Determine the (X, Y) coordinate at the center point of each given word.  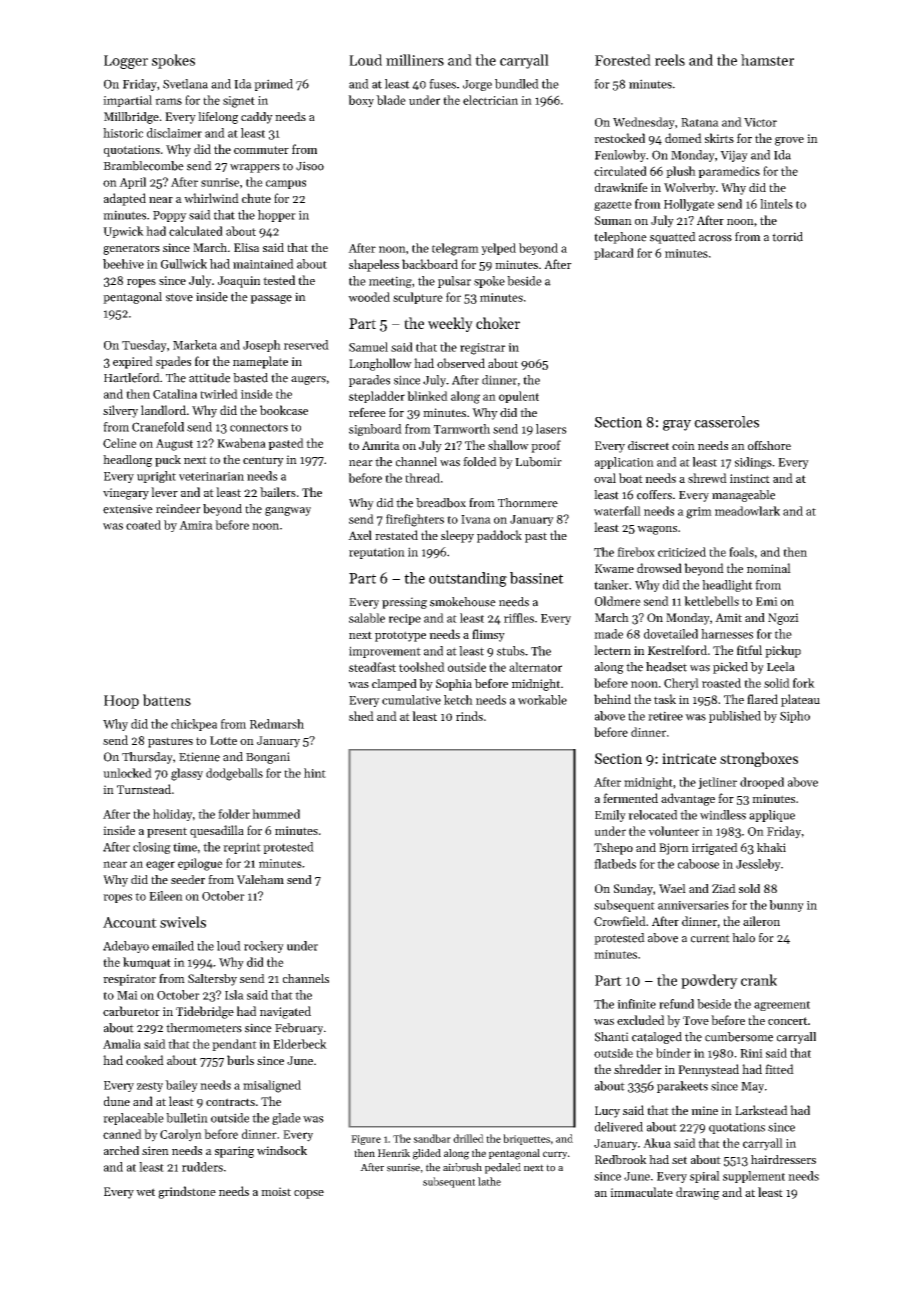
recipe (405, 619)
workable (542, 700)
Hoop (121, 702)
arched (121, 1150)
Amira (196, 525)
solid (777, 683)
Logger (126, 62)
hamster (767, 60)
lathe (489, 1181)
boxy (361, 101)
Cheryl (681, 684)
